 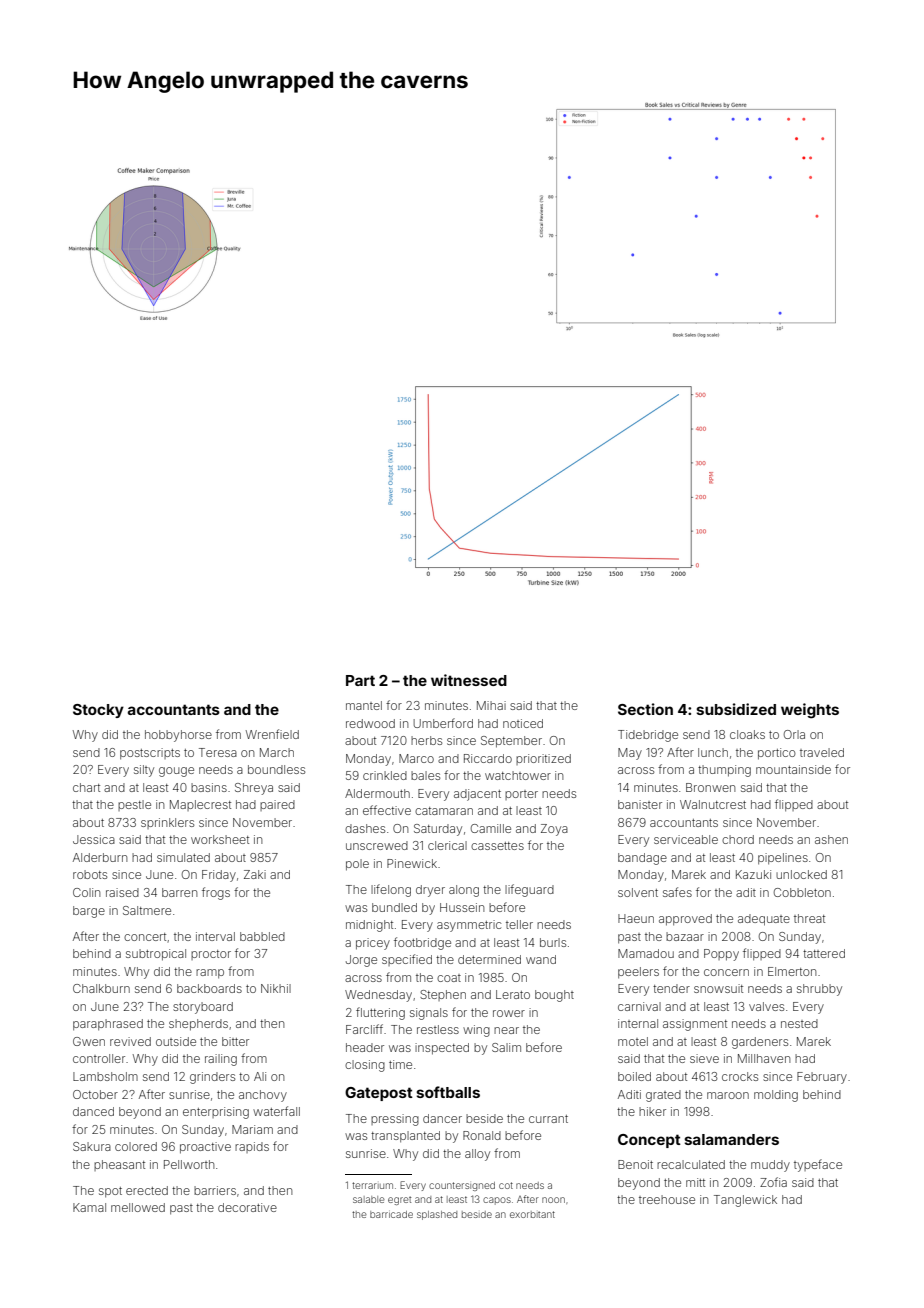 What do you see at coordinates (638, 973) in the screenshot?
I see `peelers` at bounding box center [638, 973].
